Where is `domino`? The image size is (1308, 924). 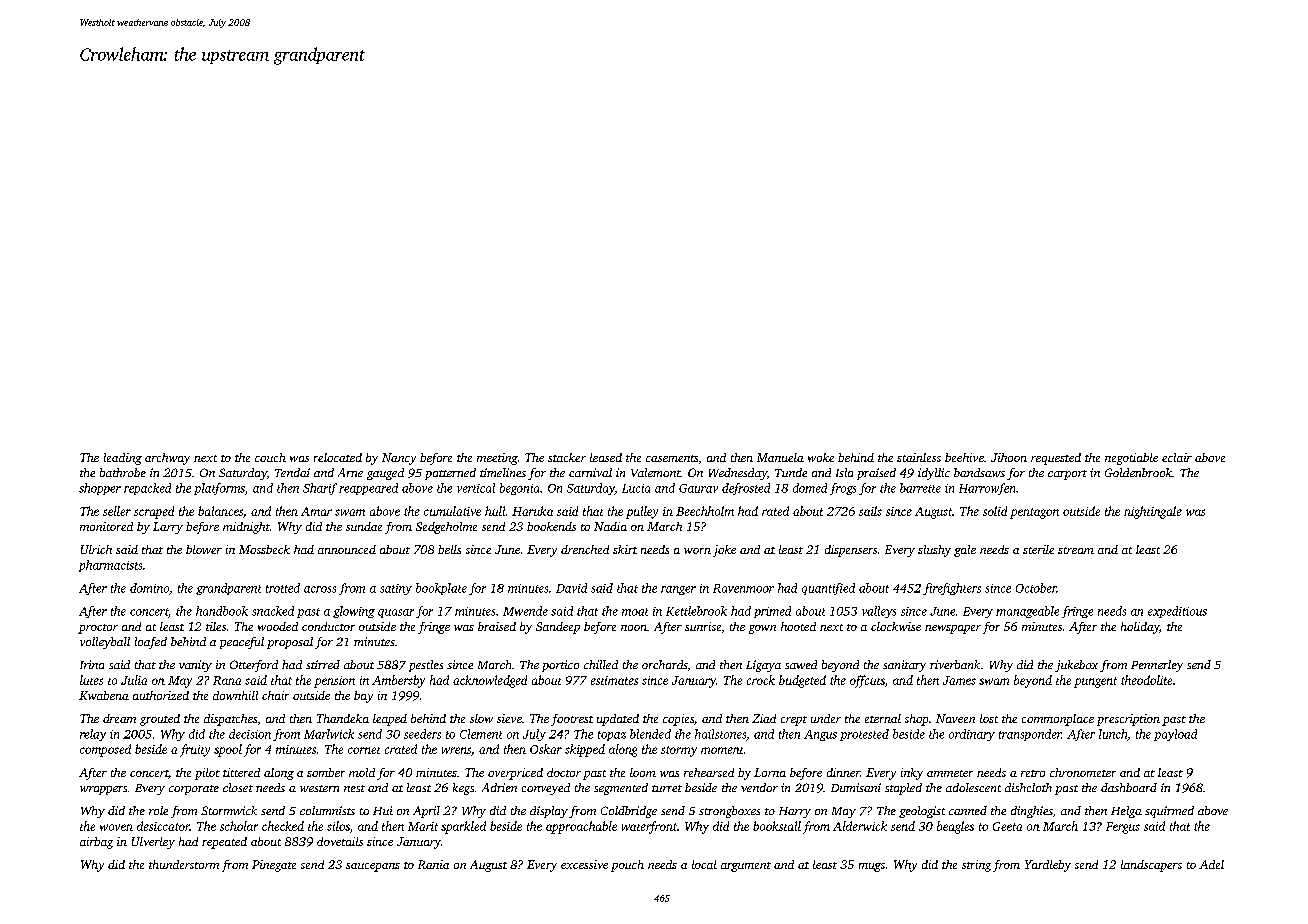 domino is located at coordinates (149, 588).
